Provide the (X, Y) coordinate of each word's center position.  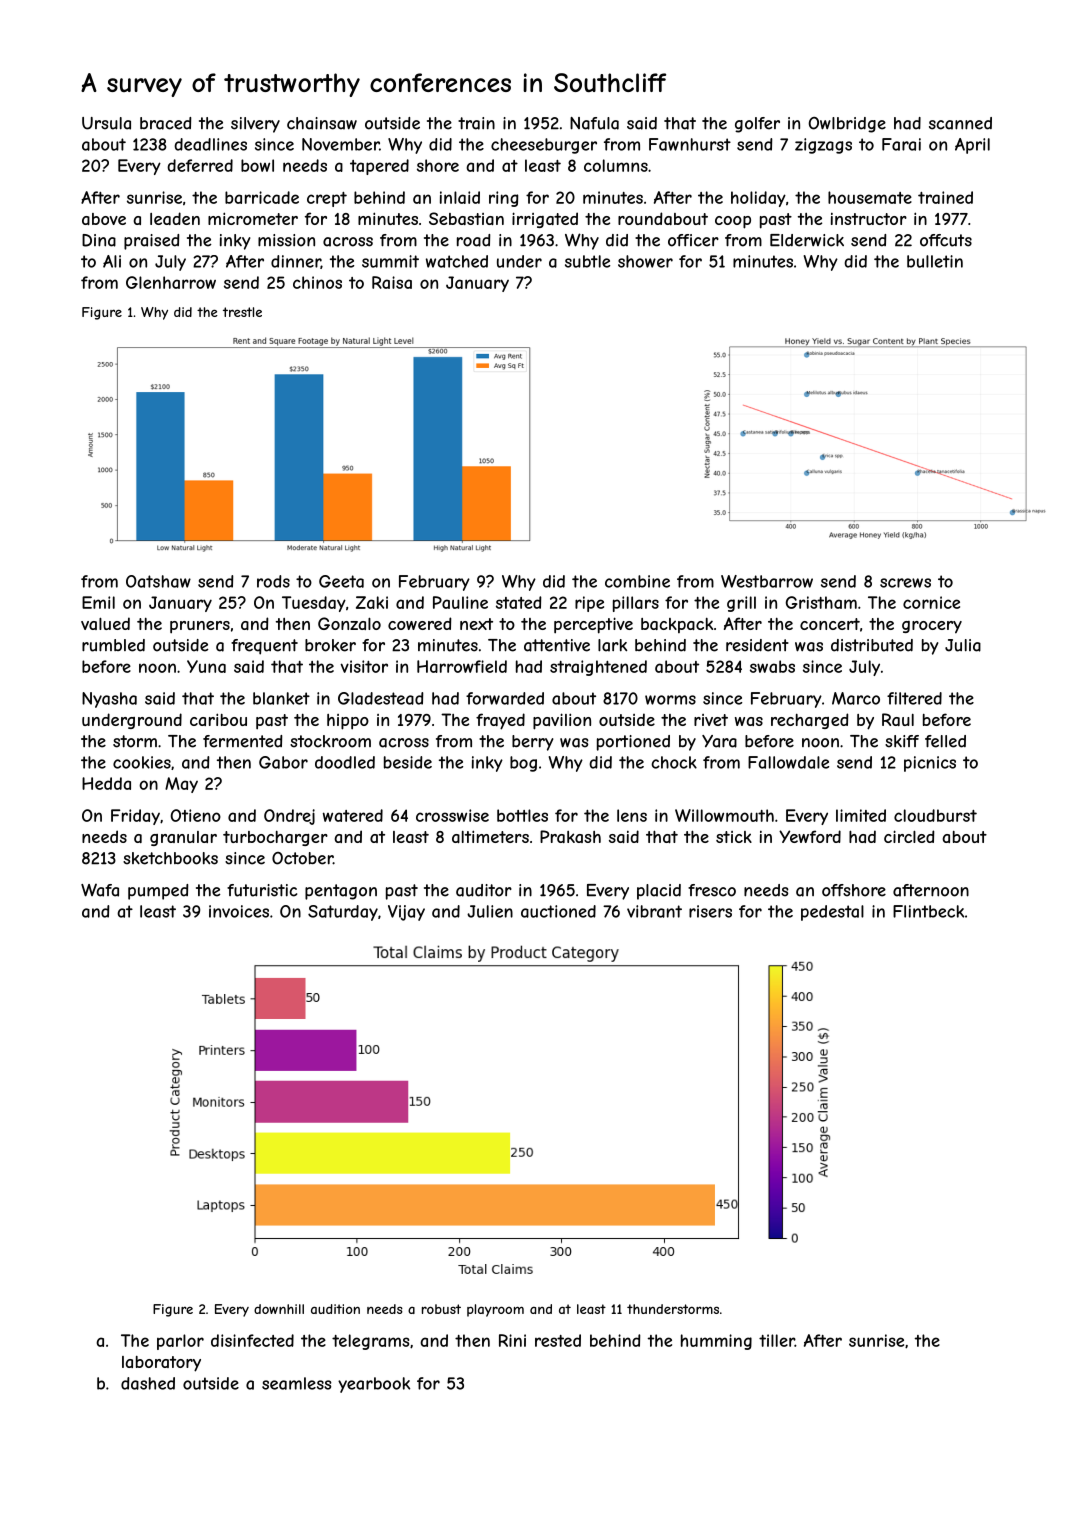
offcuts (946, 240)
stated (519, 602)
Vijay (406, 913)
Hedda (106, 783)
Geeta (341, 581)
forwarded (505, 698)
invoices (239, 911)
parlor (180, 1342)
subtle (587, 261)
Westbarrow (767, 581)
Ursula (106, 123)
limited (861, 815)
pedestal (832, 913)
